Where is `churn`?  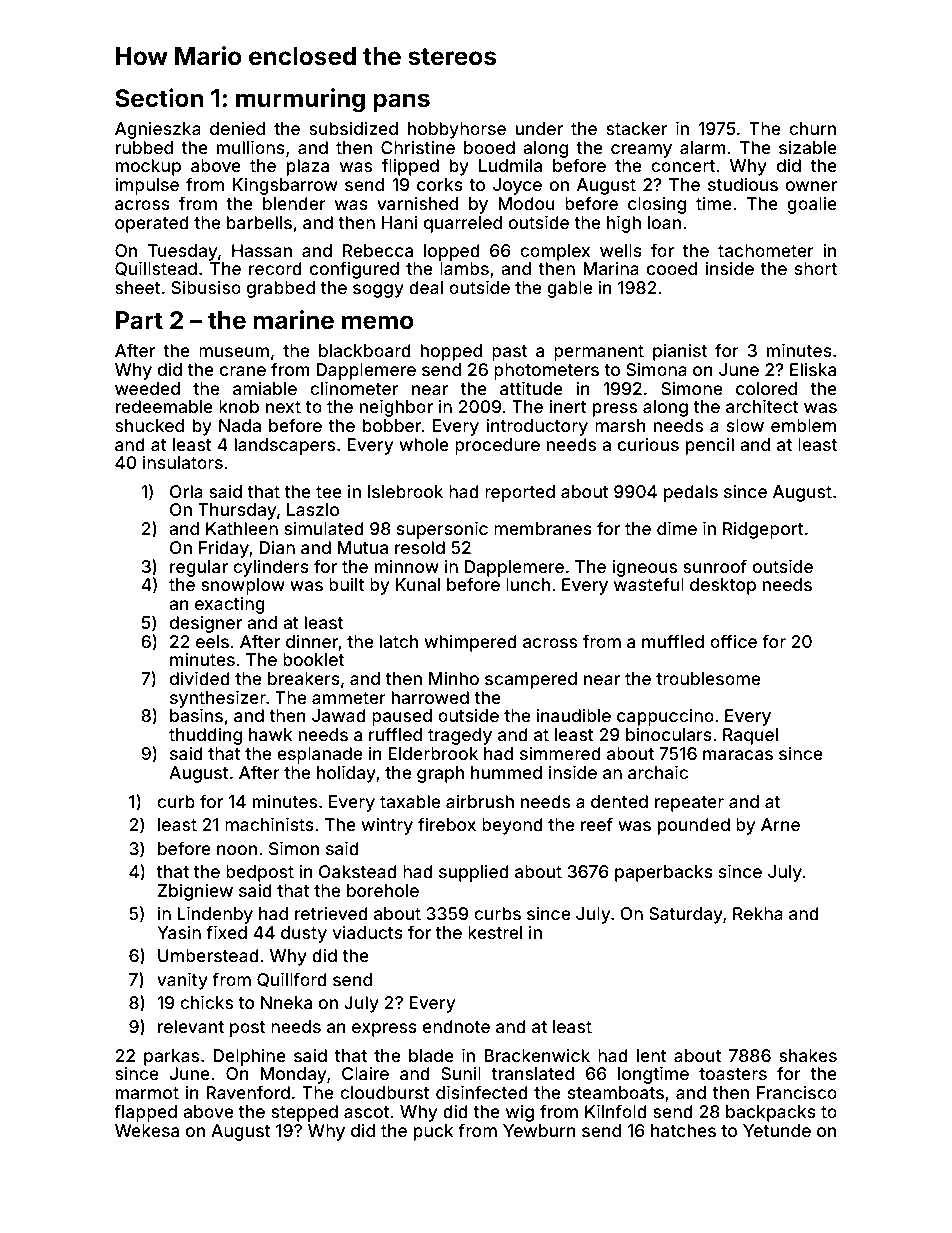 churn is located at coordinates (812, 128).
